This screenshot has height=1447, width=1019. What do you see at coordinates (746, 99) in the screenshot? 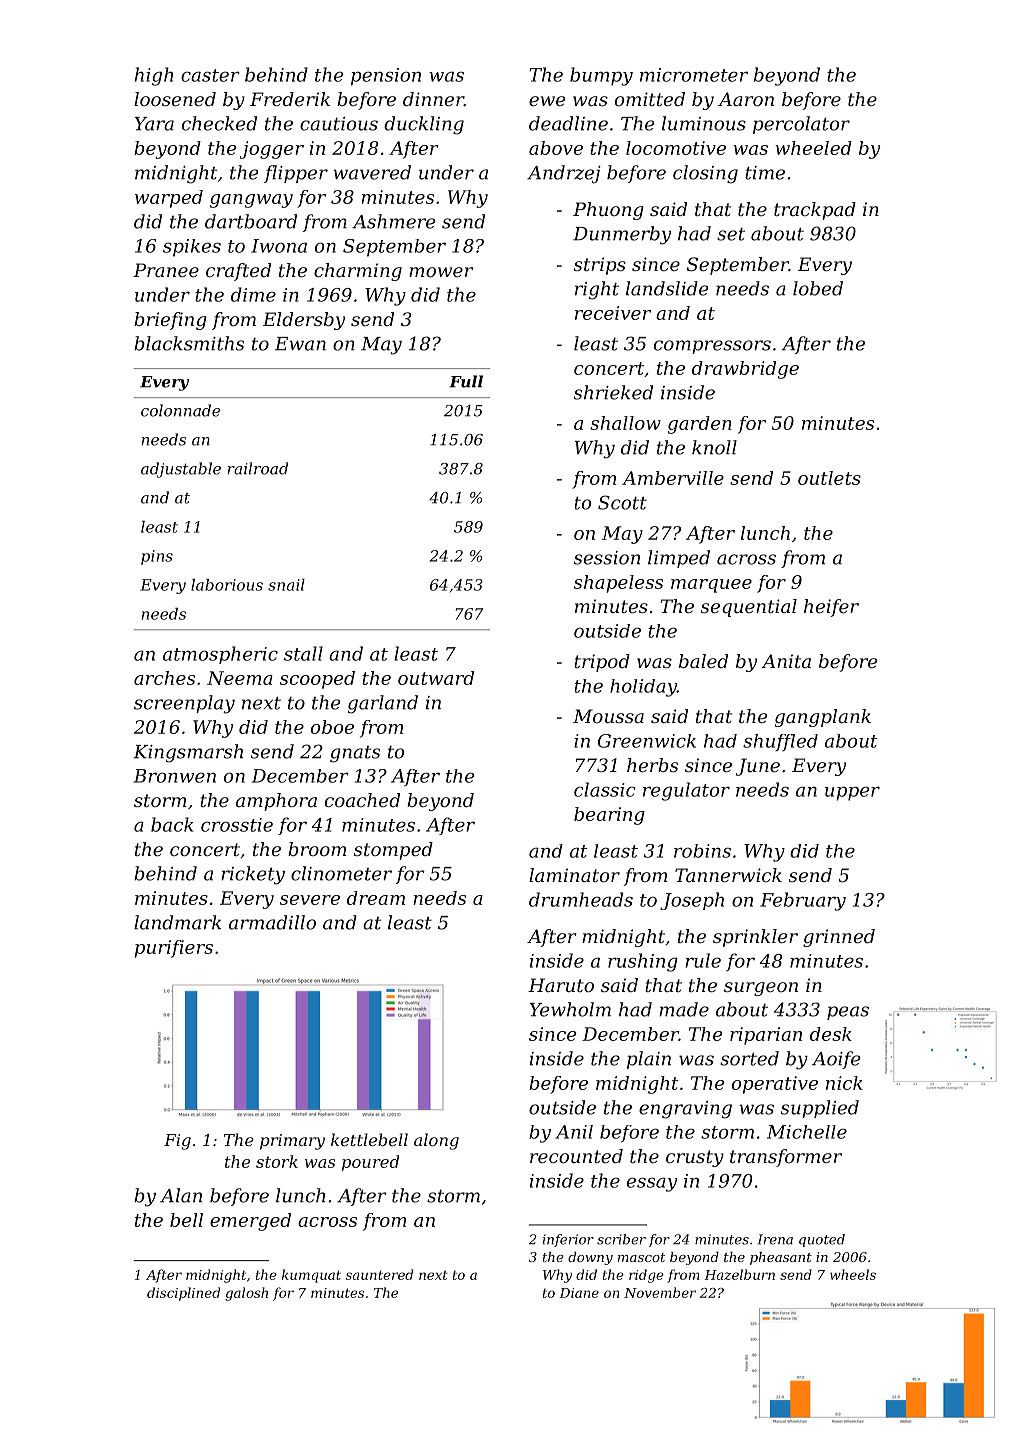
I see `Aaron` at bounding box center [746, 99].
